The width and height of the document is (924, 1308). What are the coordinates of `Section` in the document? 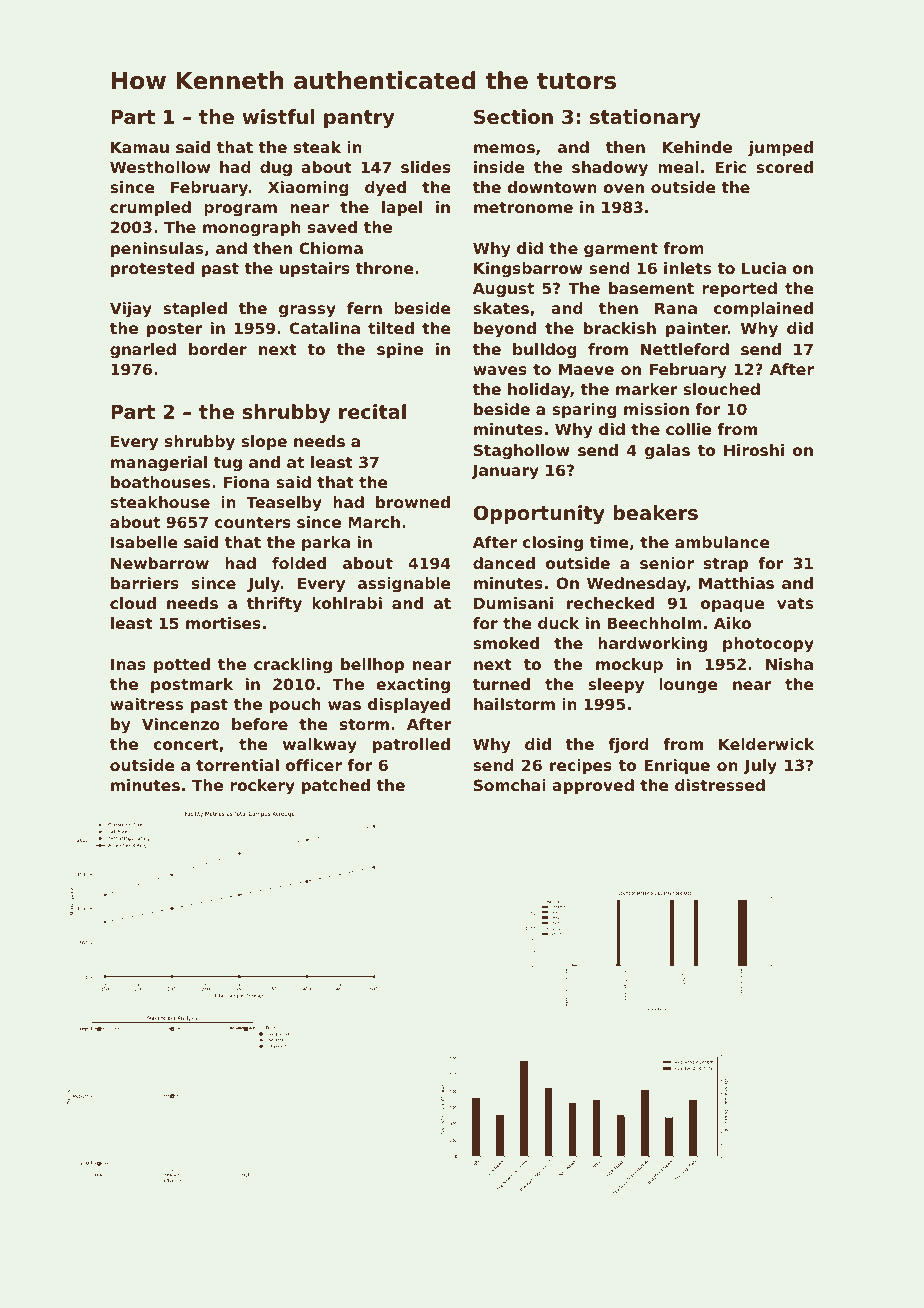 It's located at (513, 117).
